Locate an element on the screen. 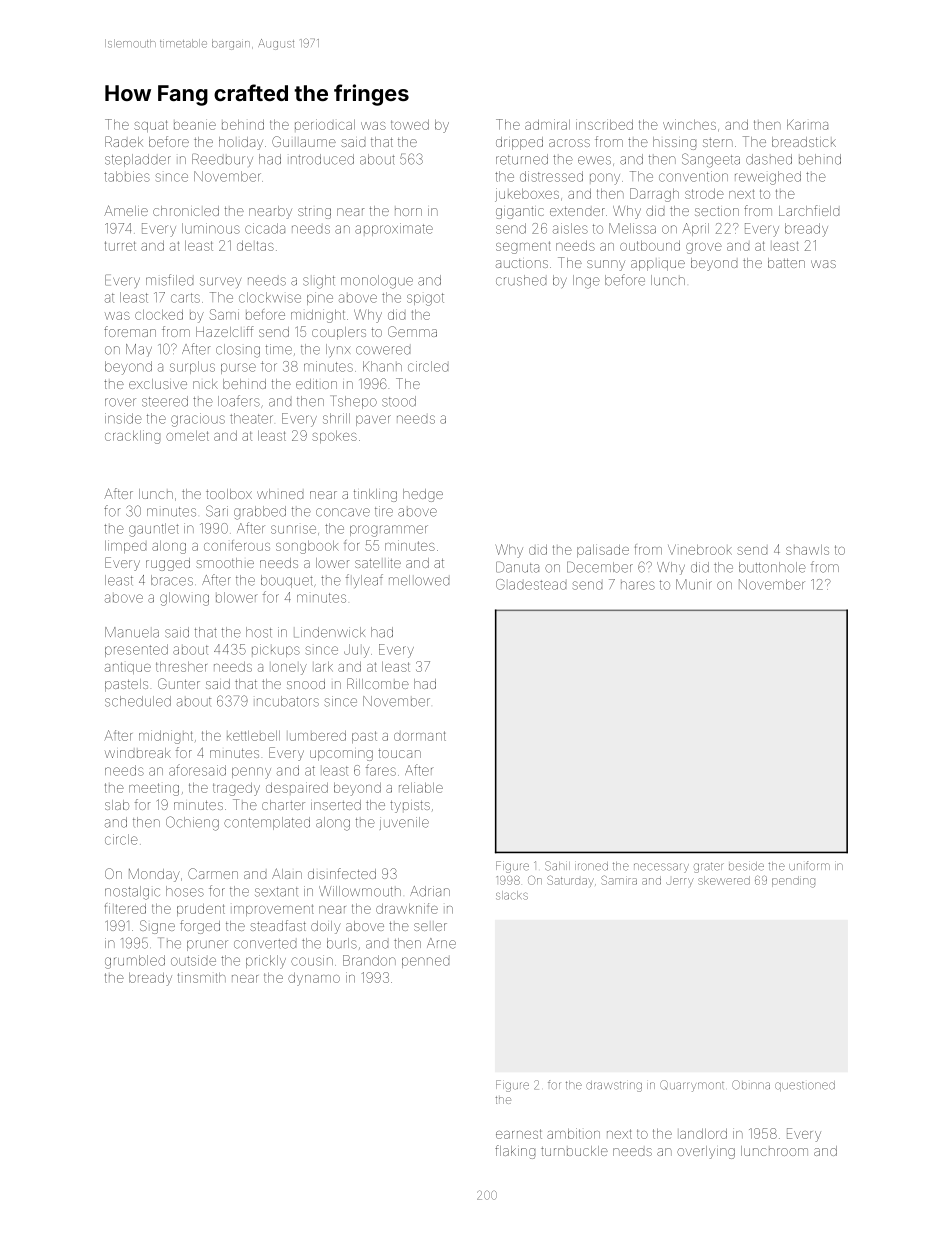 Image resolution: width=952 pixels, height=1233 pixels. Reedbury is located at coordinates (222, 160).
